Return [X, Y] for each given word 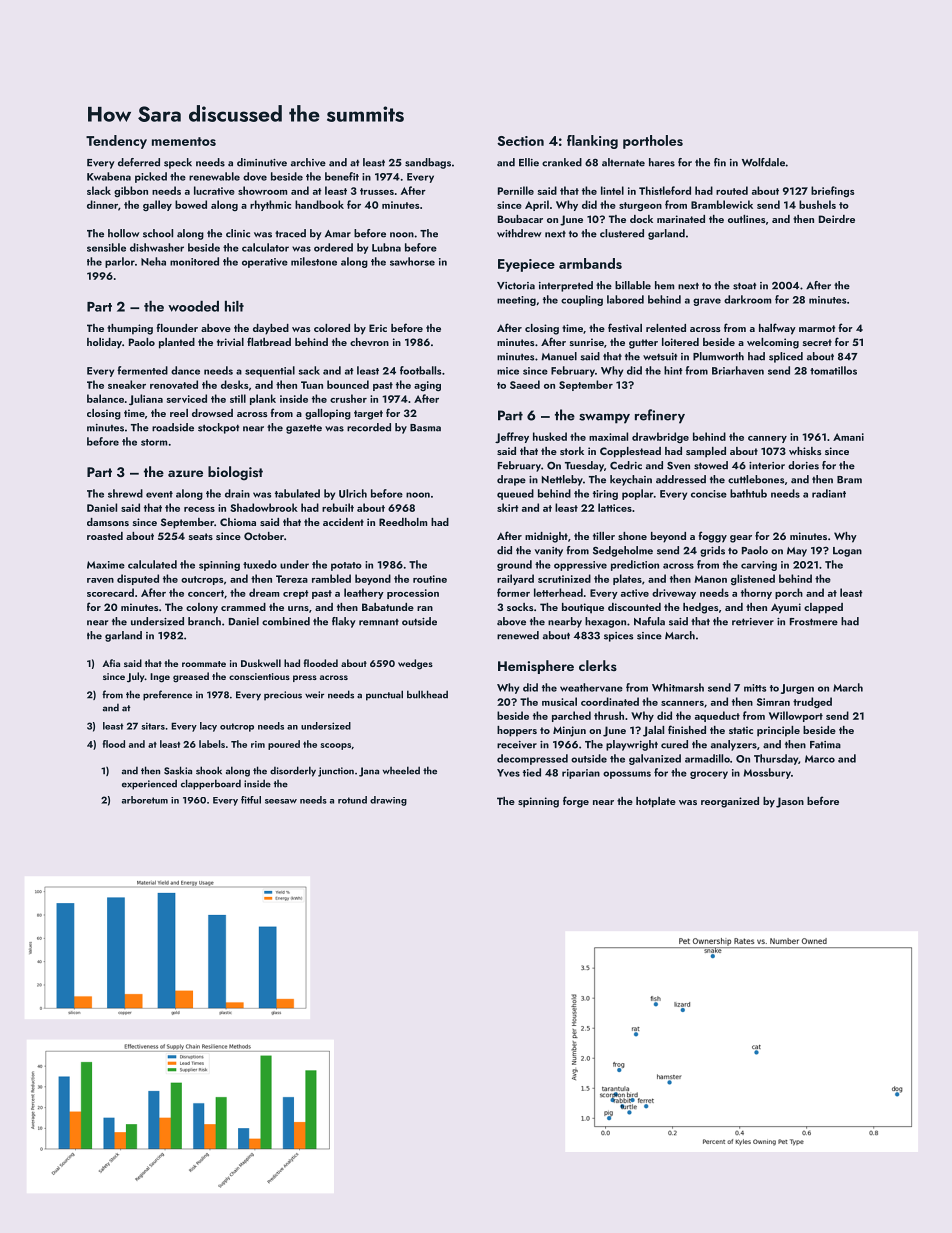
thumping [130, 329]
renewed [518, 635]
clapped [823, 608]
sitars [153, 726]
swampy [604, 418]
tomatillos [833, 370]
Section [520, 141]
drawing [388, 801]
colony [202, 608]
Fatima [825, 745]
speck [178, 163]
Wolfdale [763, 162]
